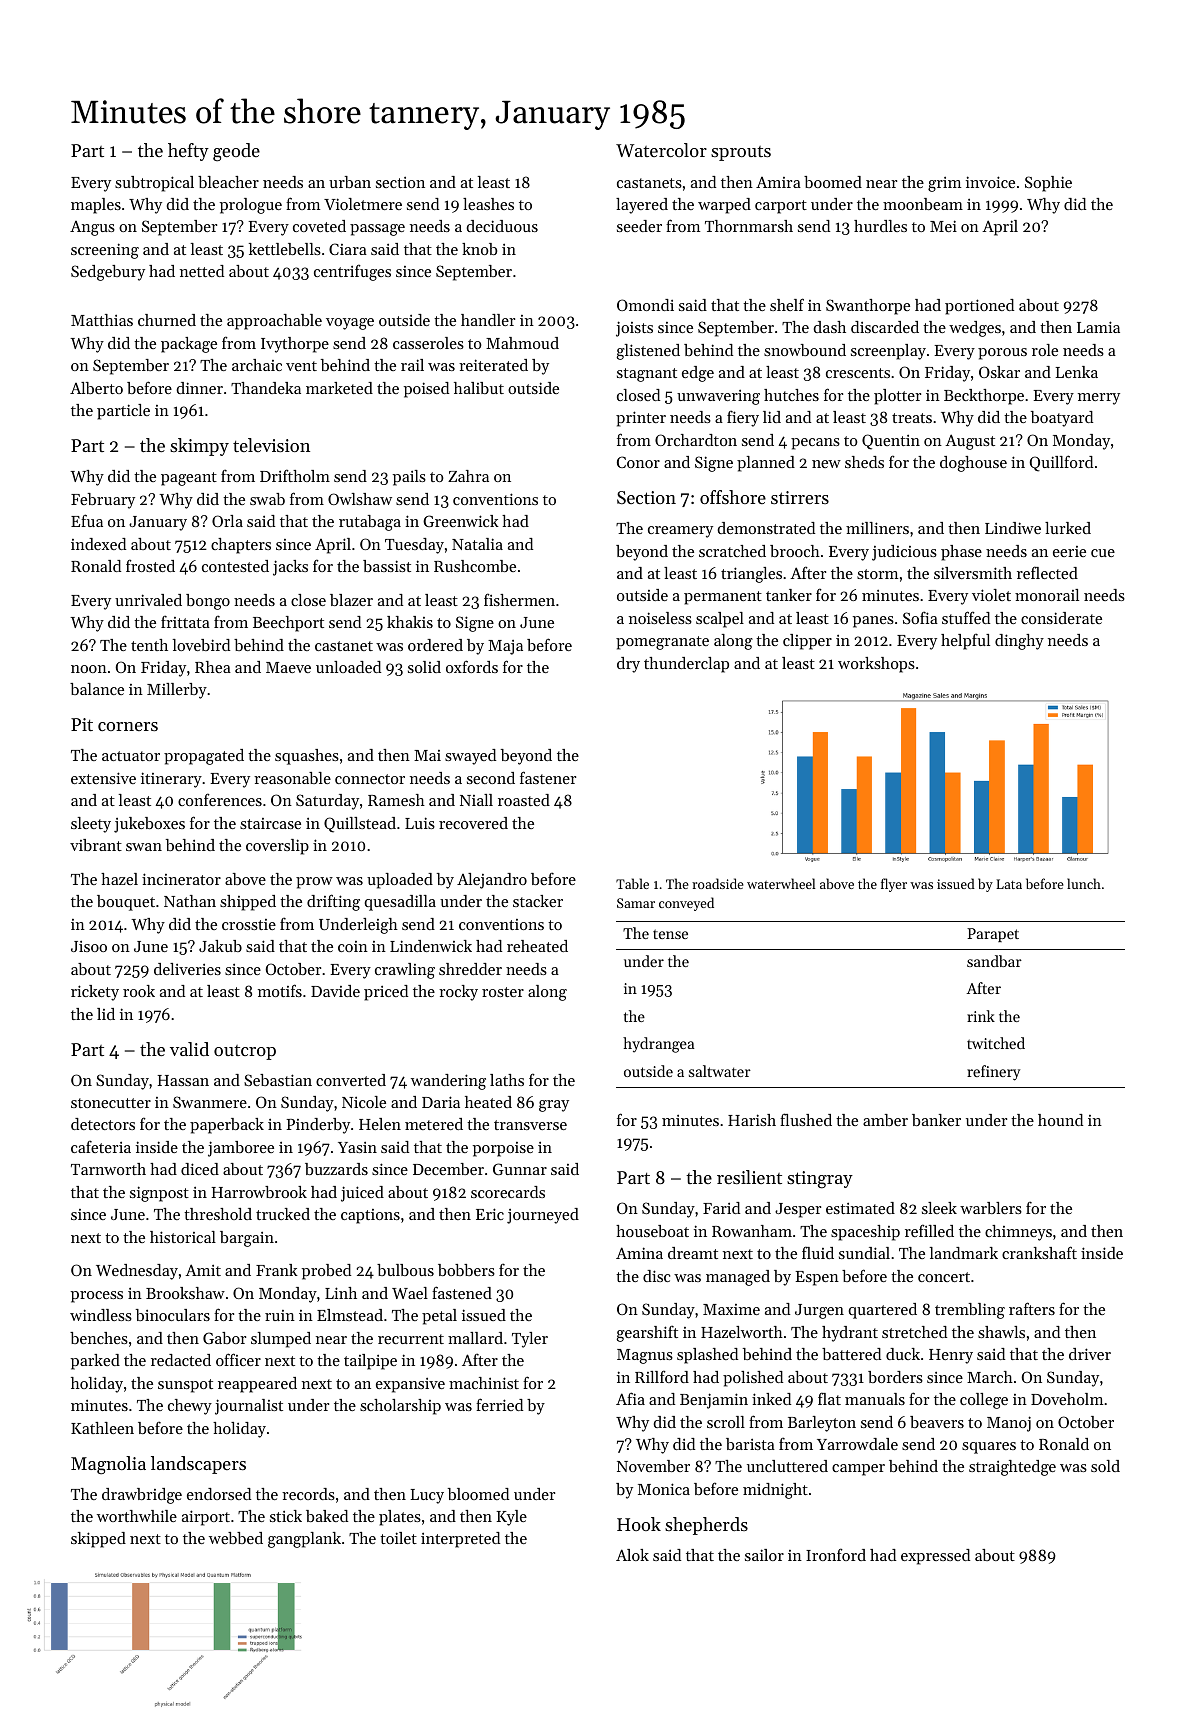 The height and width of the image is (1732, 1196). What do you see at coordinates (280, 990) in the image?
I see `motifs` at bounding box center [280, 990].
